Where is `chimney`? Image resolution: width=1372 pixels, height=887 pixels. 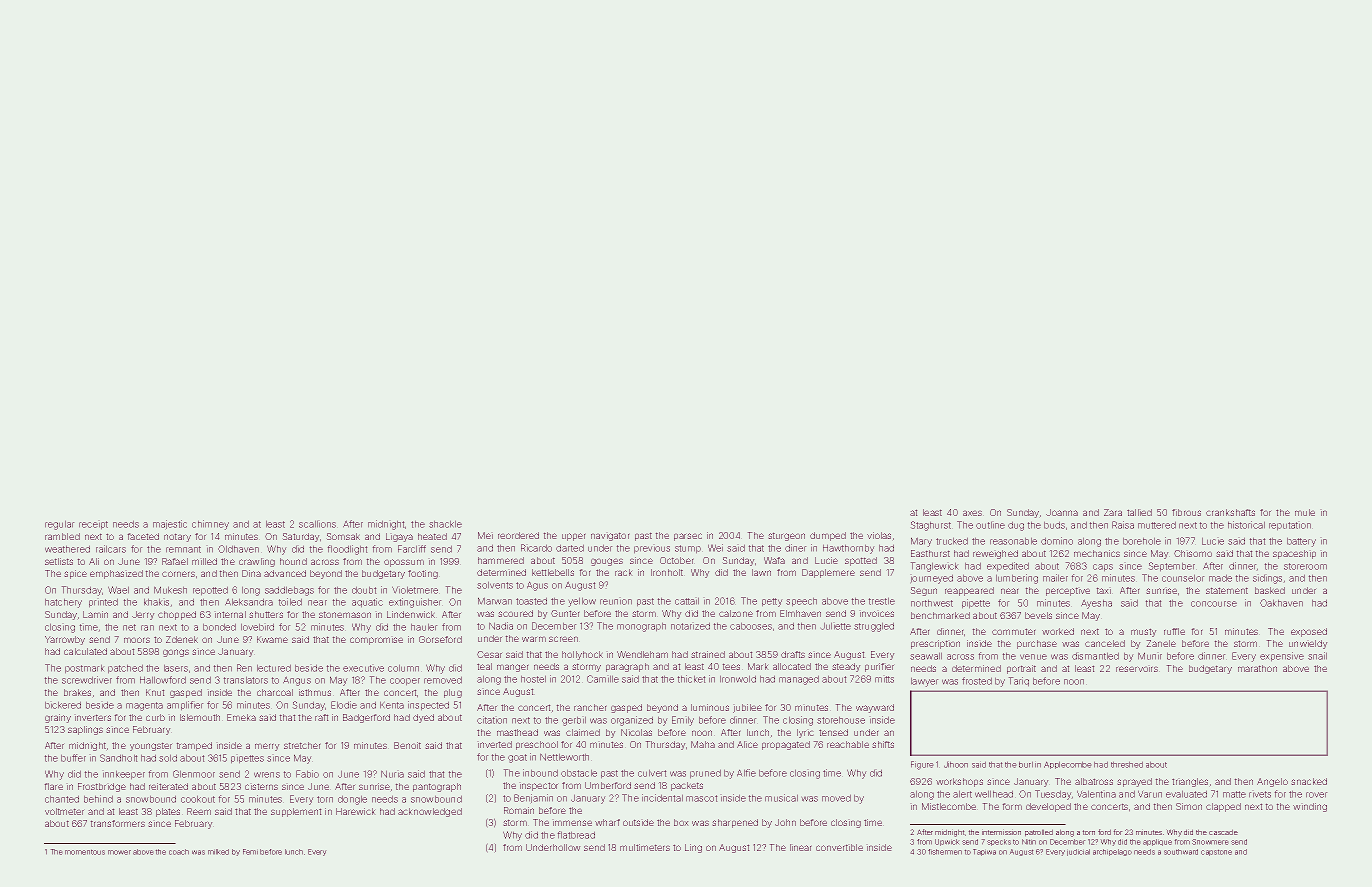
chimney is located at coordinates (210, 525).
